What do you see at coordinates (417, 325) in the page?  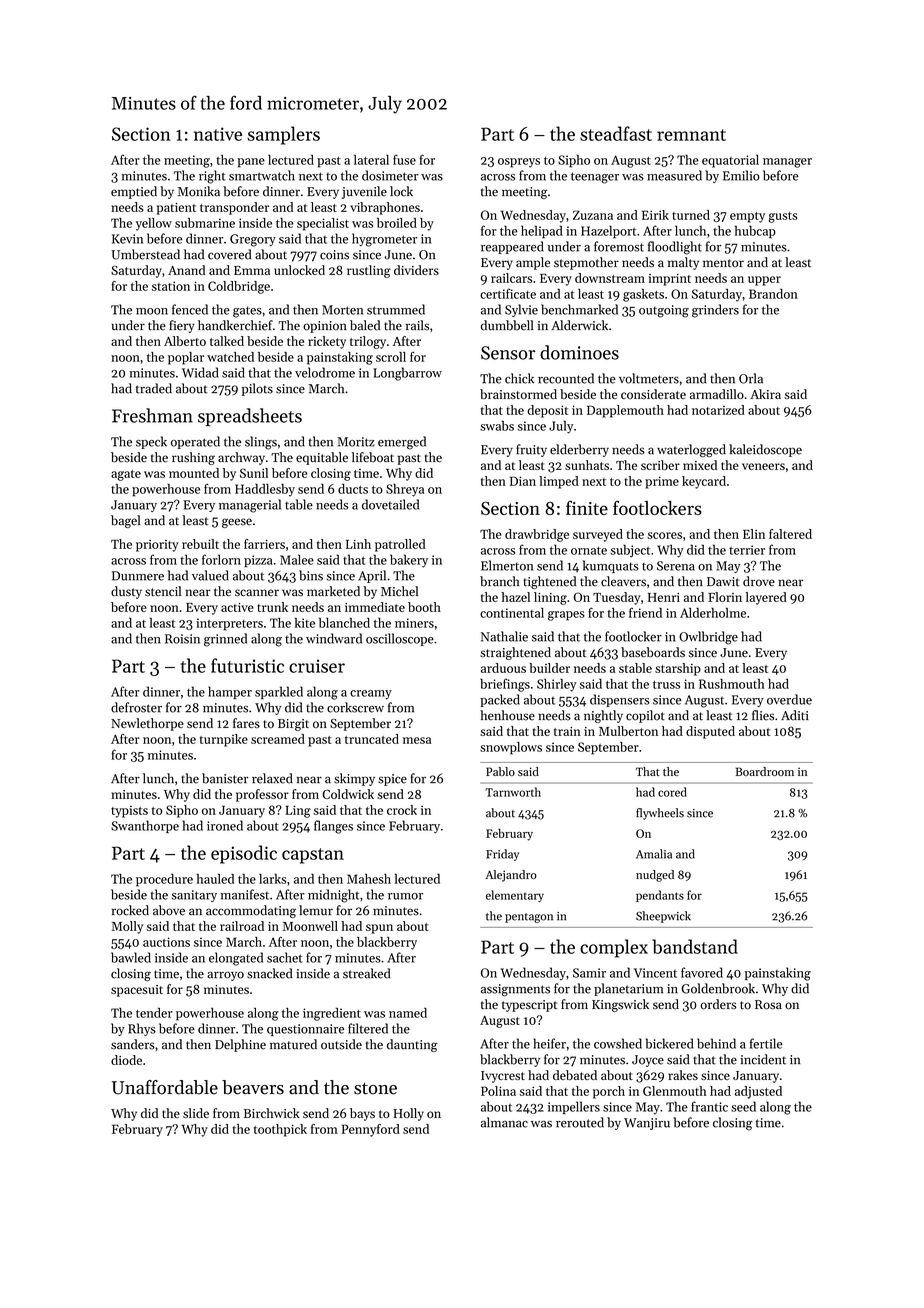 I see `rails` at bounding box center [417, 325].
